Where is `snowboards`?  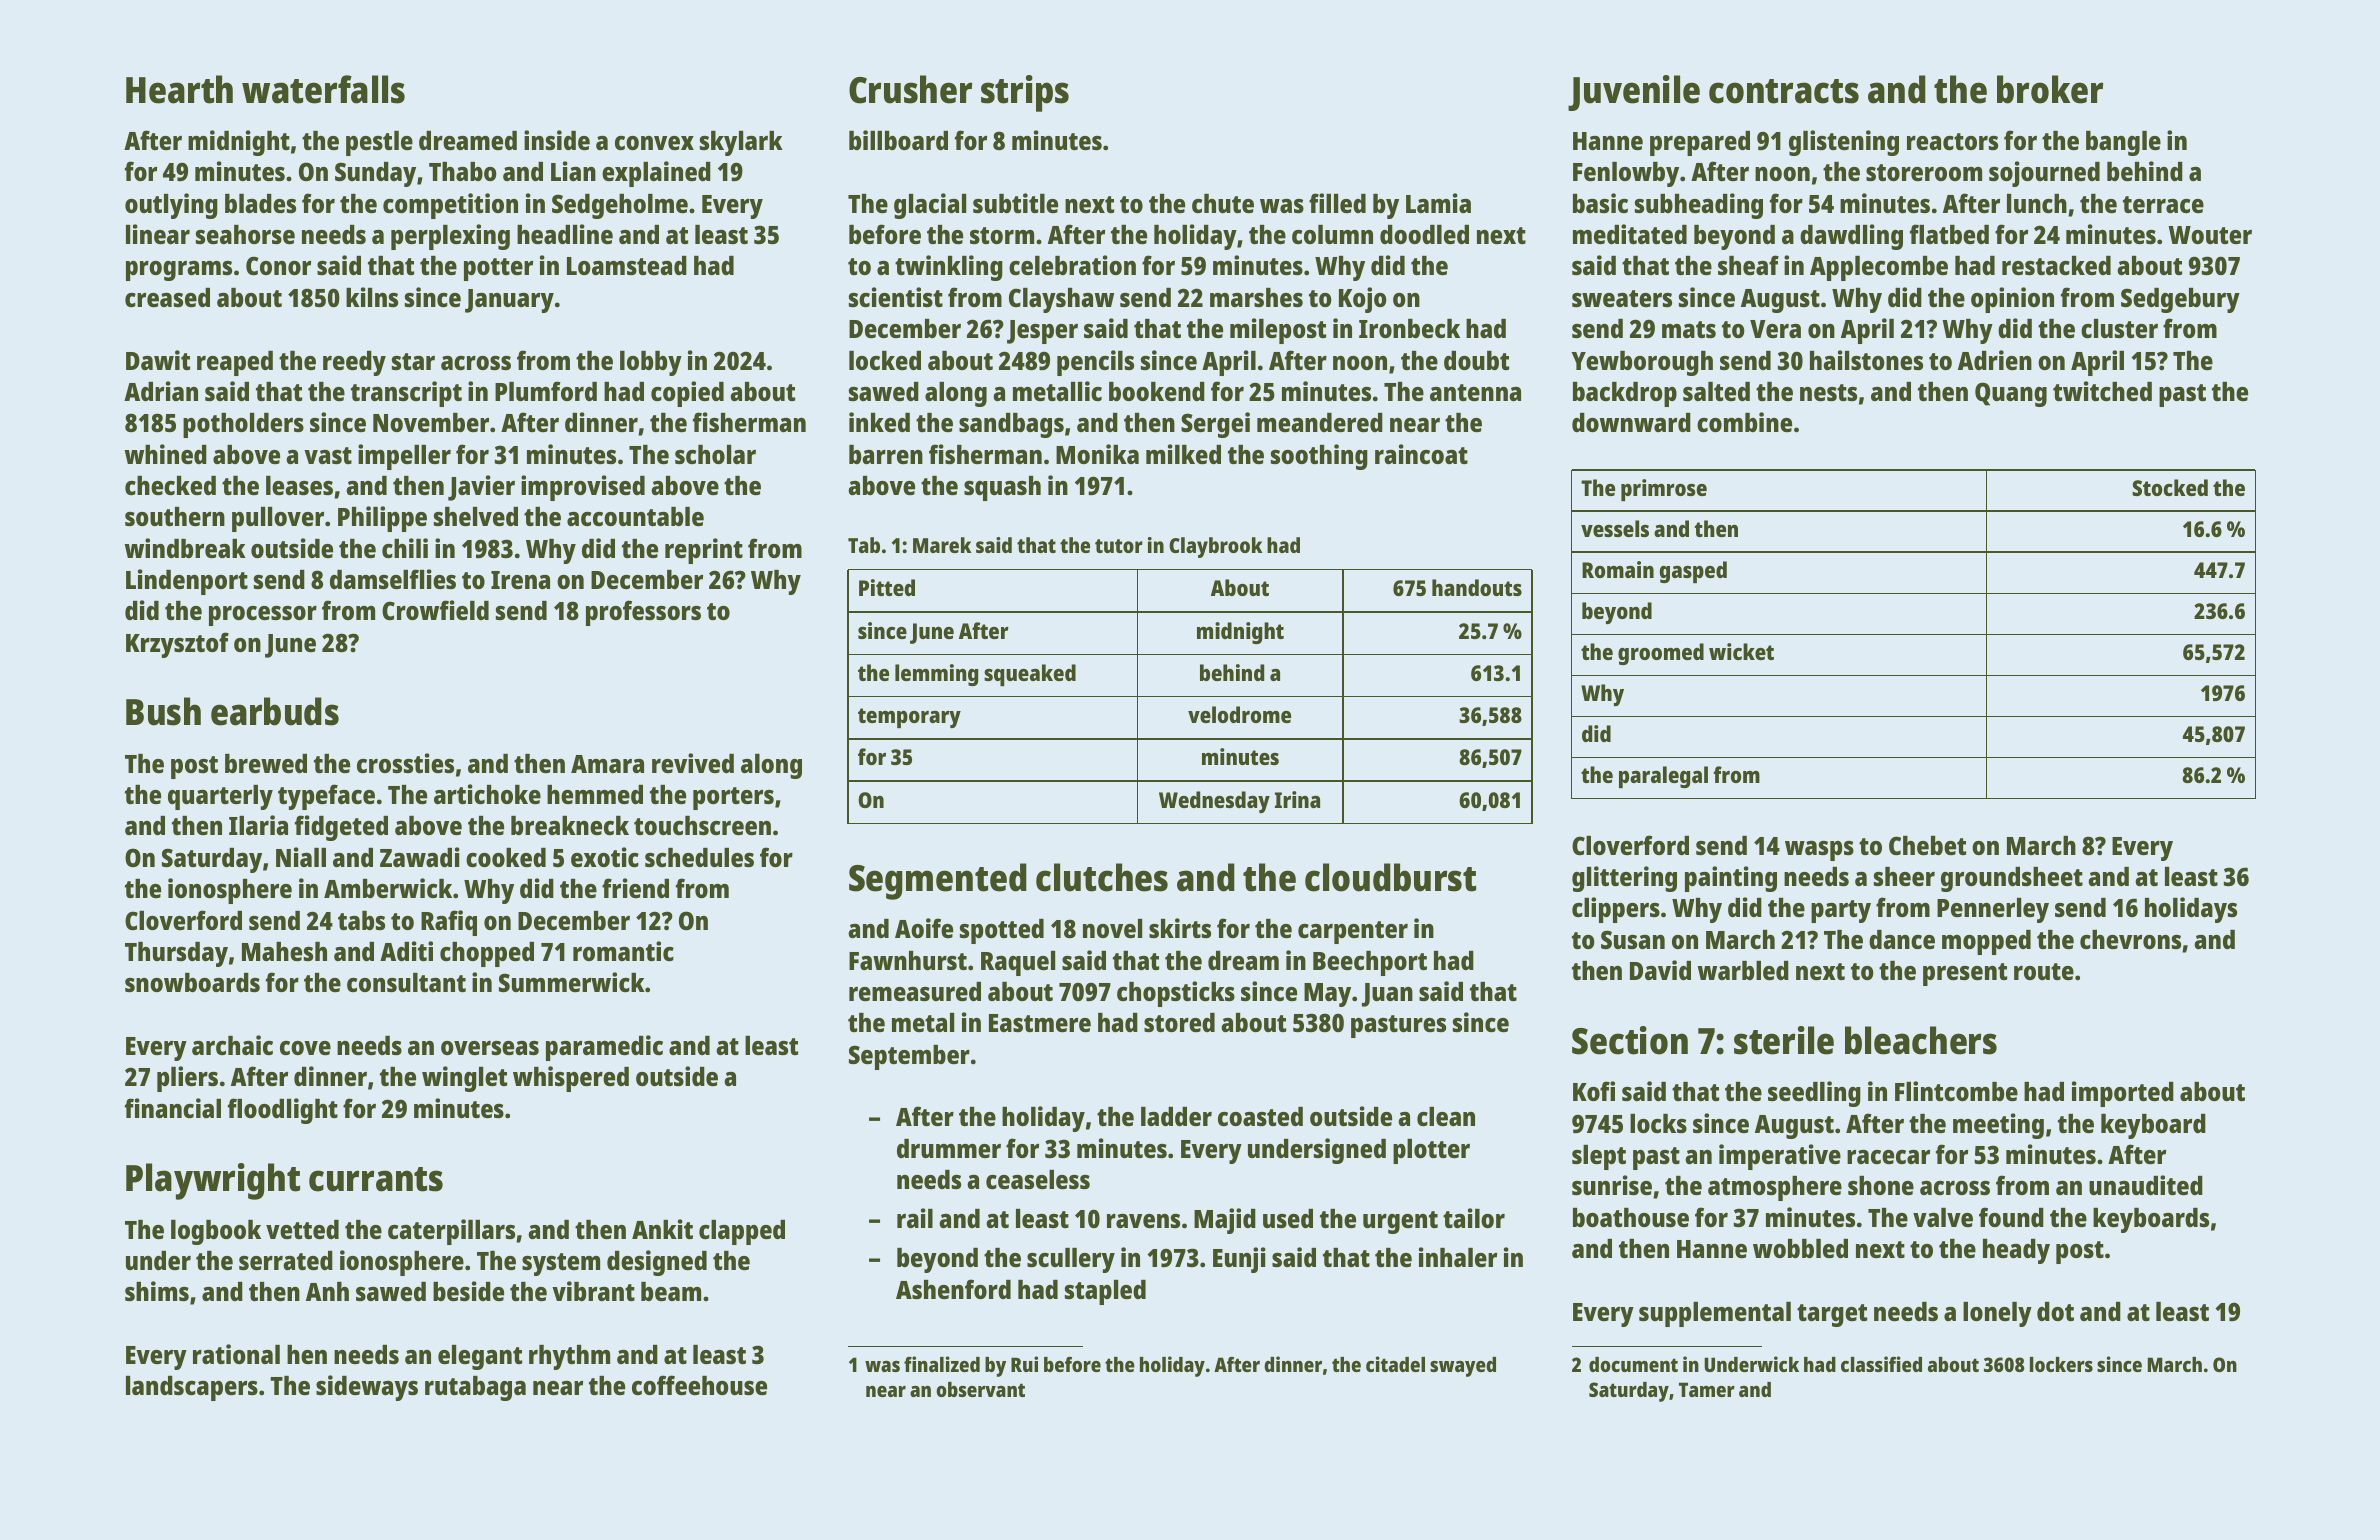
snowboards is located at coordinates (192, 982).
